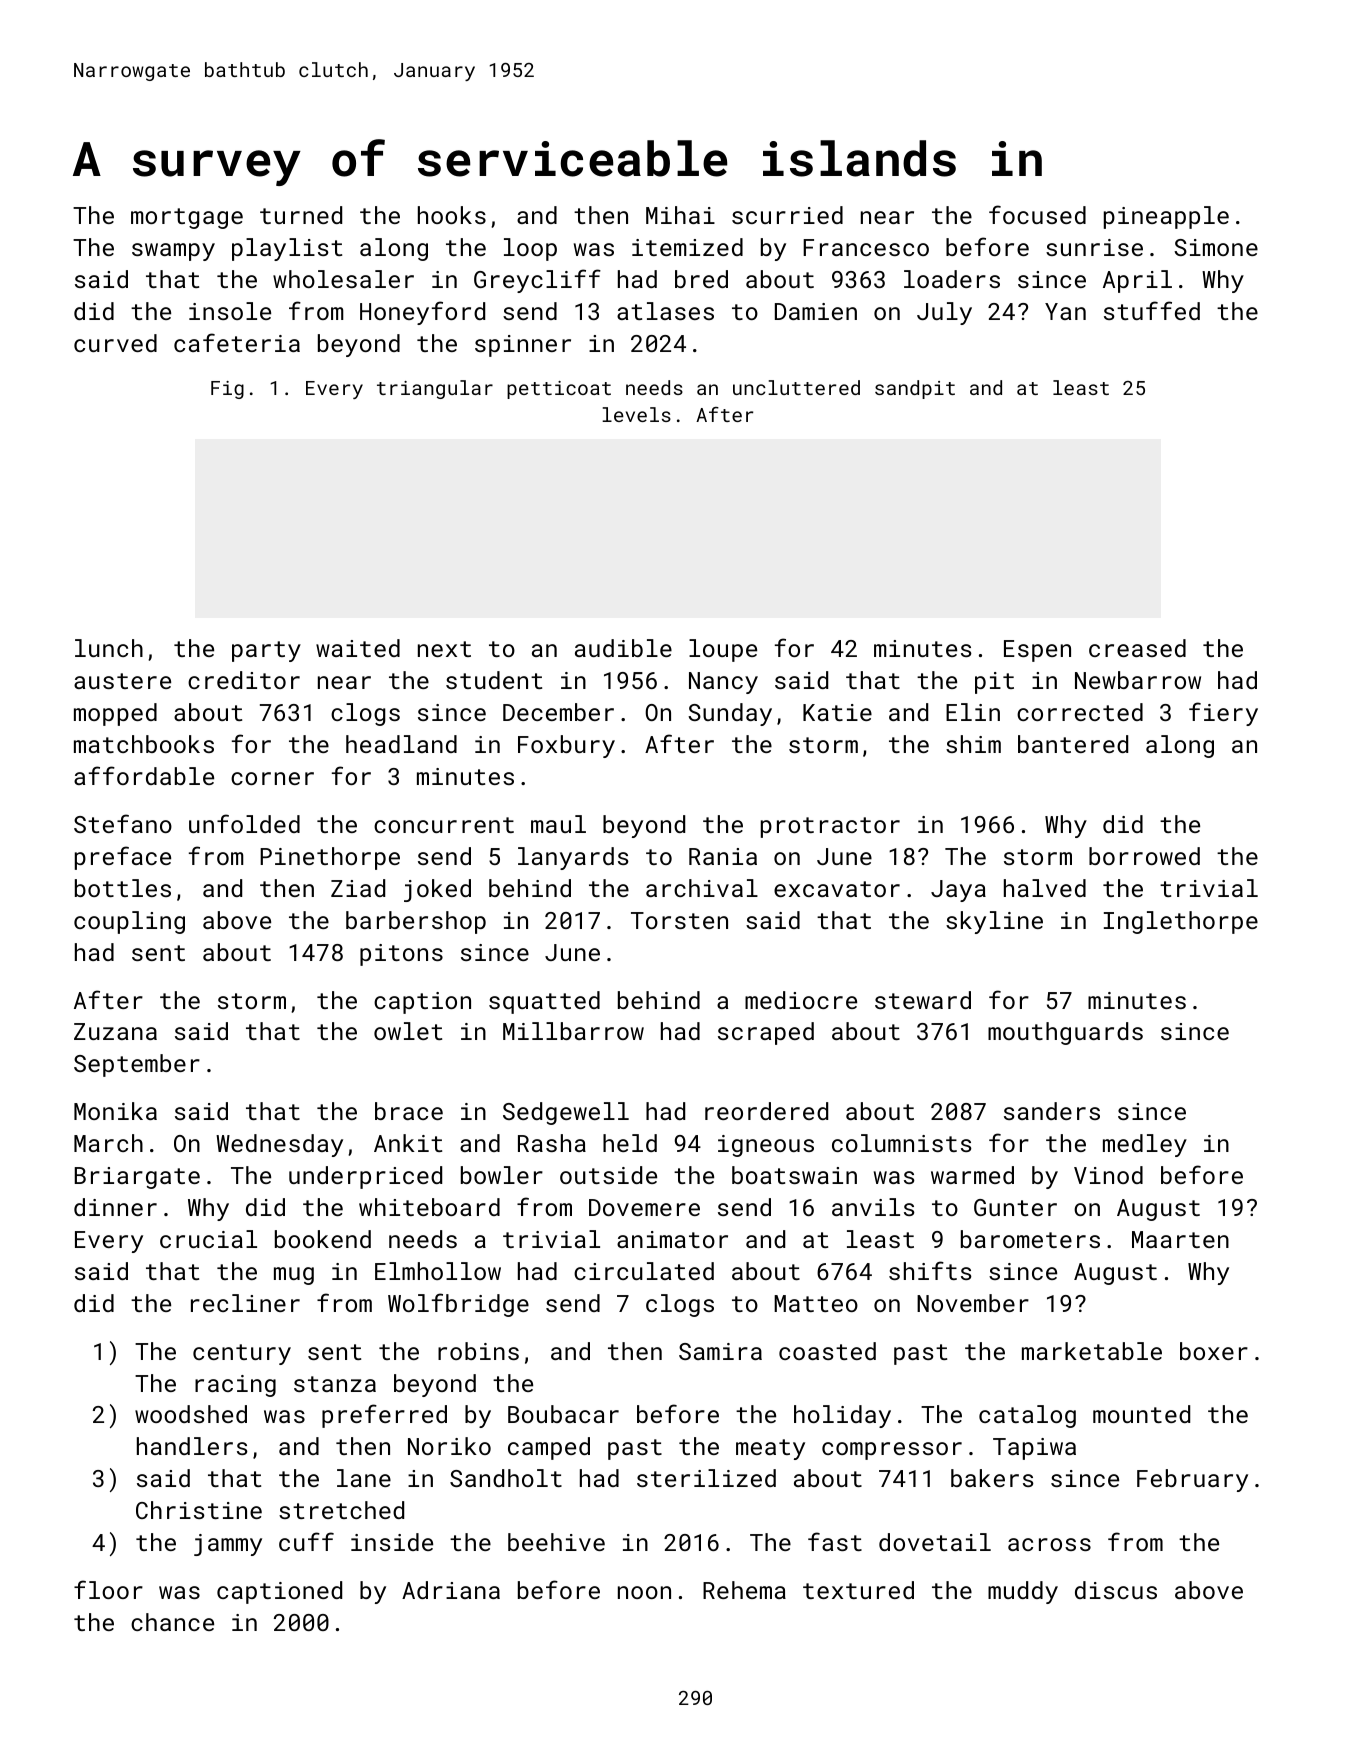 This document has height=1755, width=1356. Describe the element at coordinates (392, 1542) in the document. I see `inside` at that location.
